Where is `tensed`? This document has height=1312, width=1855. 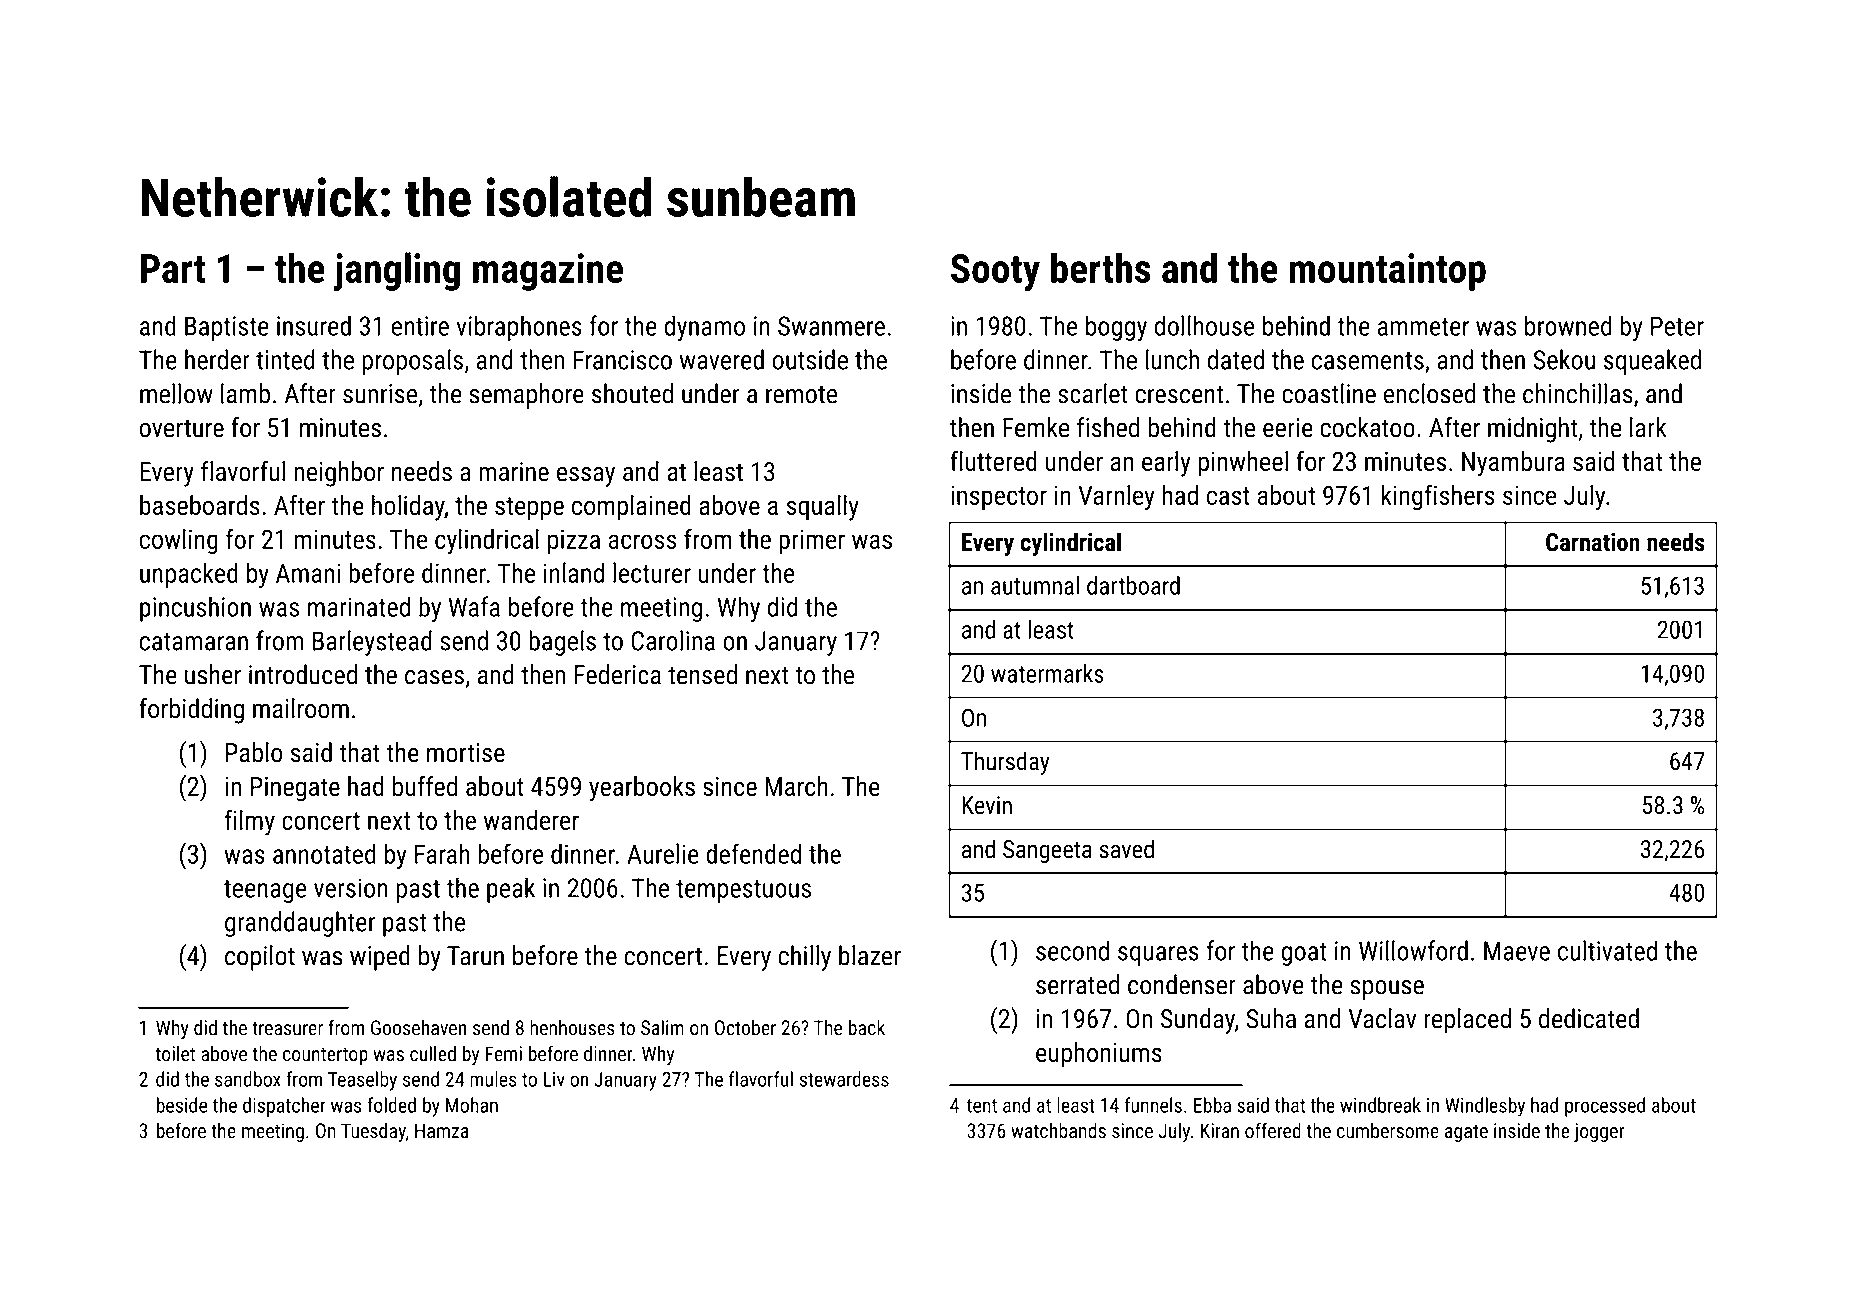
tensed is located at coordinates (702, 674).
